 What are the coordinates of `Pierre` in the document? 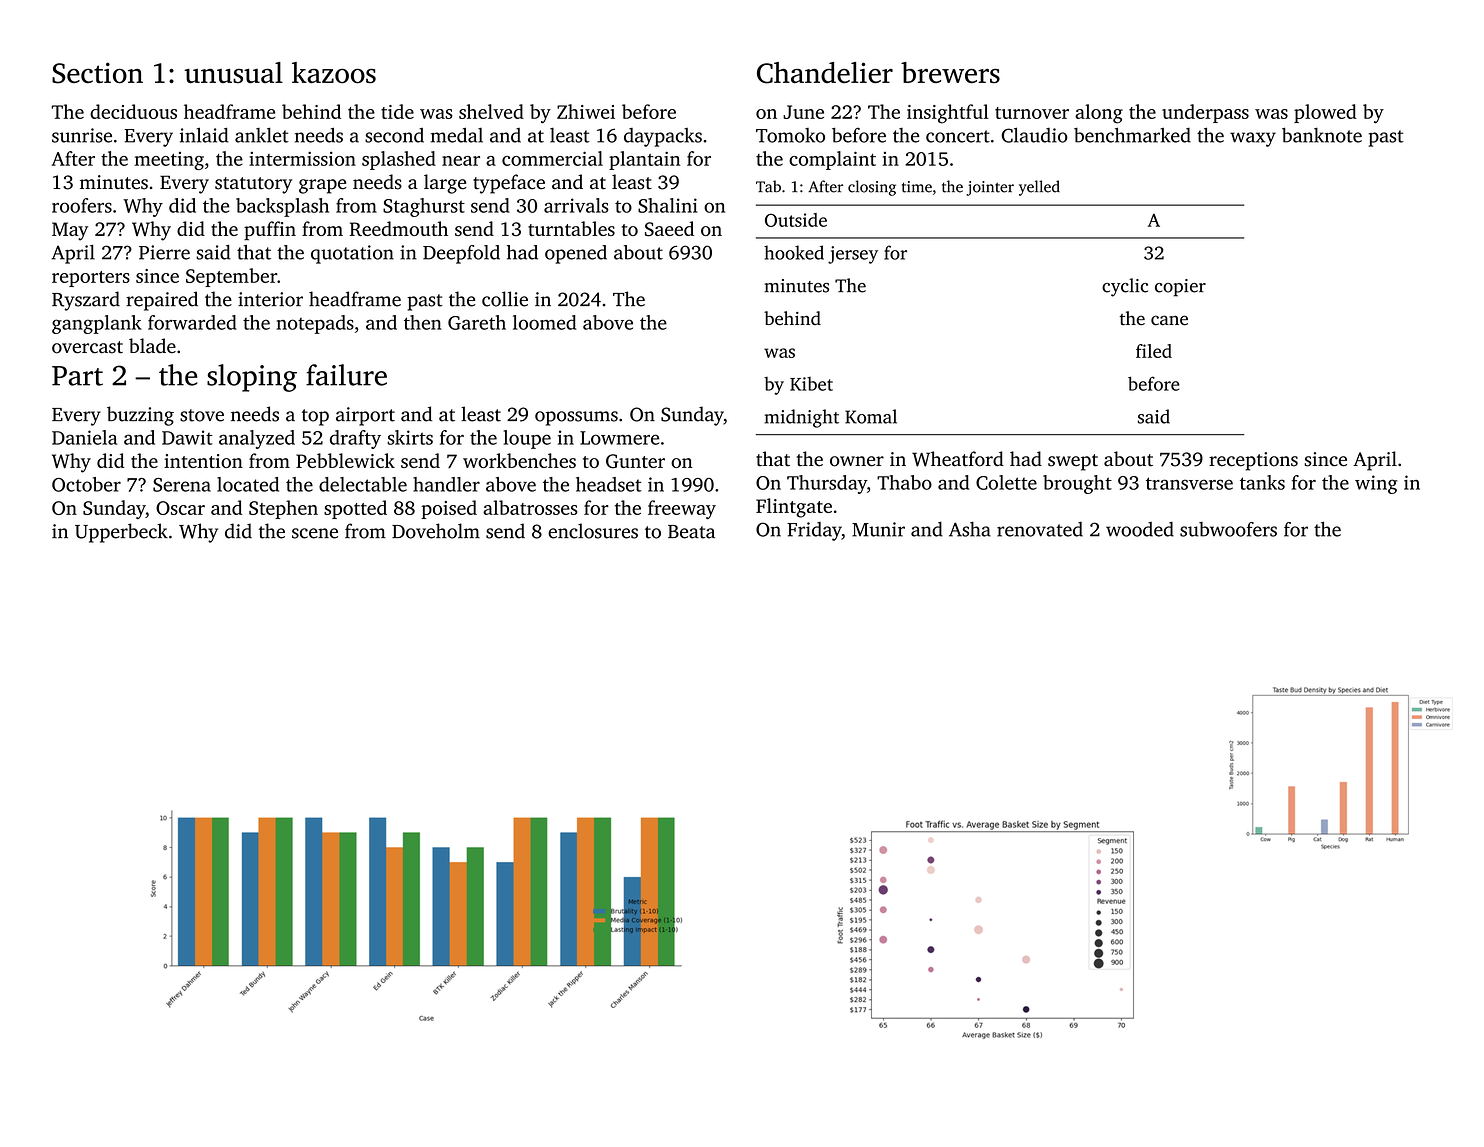 It's located at (164, 252).
